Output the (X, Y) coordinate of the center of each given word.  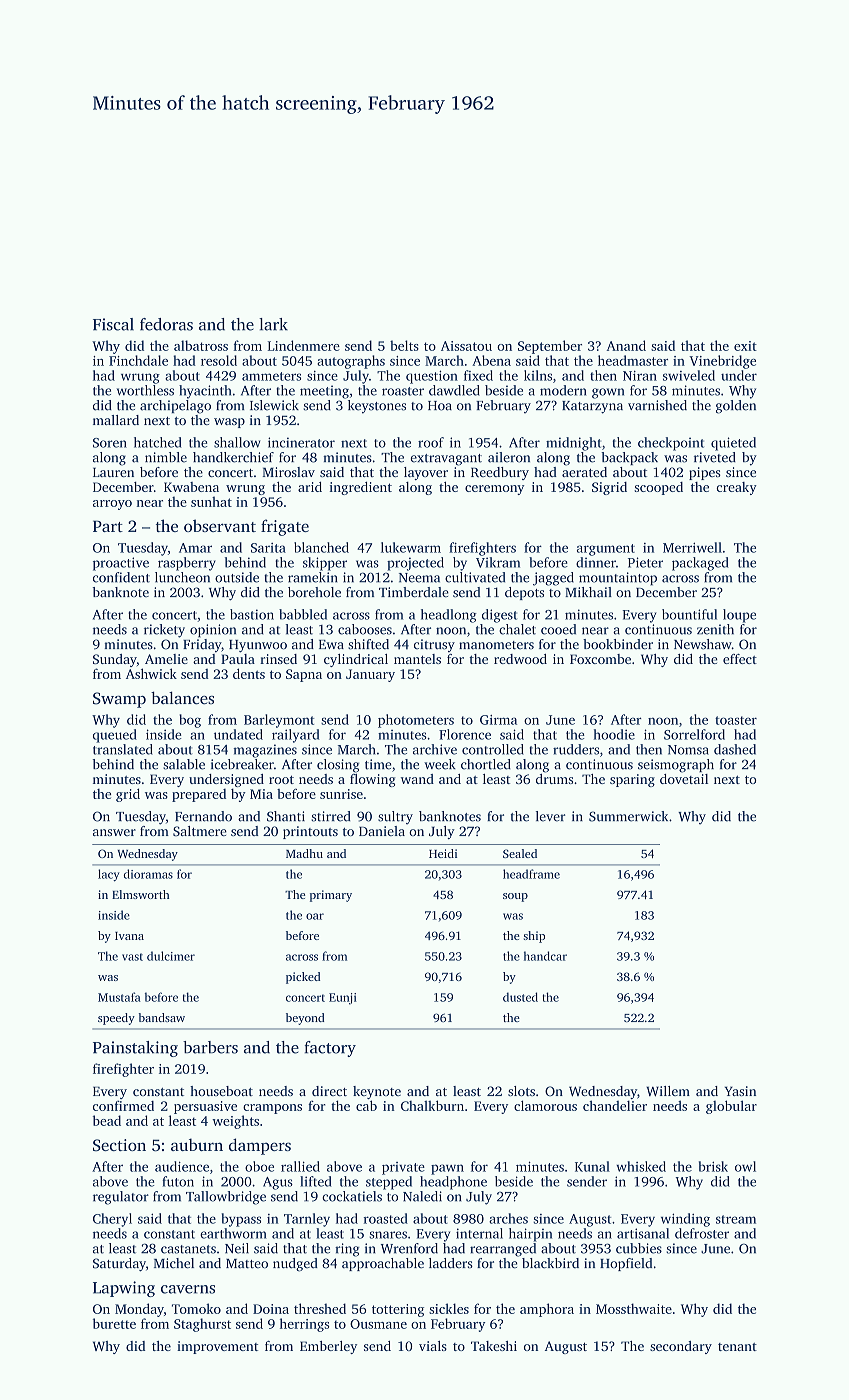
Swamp (119, 700)
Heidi (443, 853)
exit (745, 346)
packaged (700, 564)
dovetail (684, 779)
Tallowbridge (226, 1198)
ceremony (495, 490)
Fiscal (113, 324)
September (550, 347)
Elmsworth (141, 894)
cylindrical (356, 660)
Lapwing (124, 1289)
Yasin (740, 1091)
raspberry (187, 564)
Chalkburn (432, 1105)
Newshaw (703, 644)
